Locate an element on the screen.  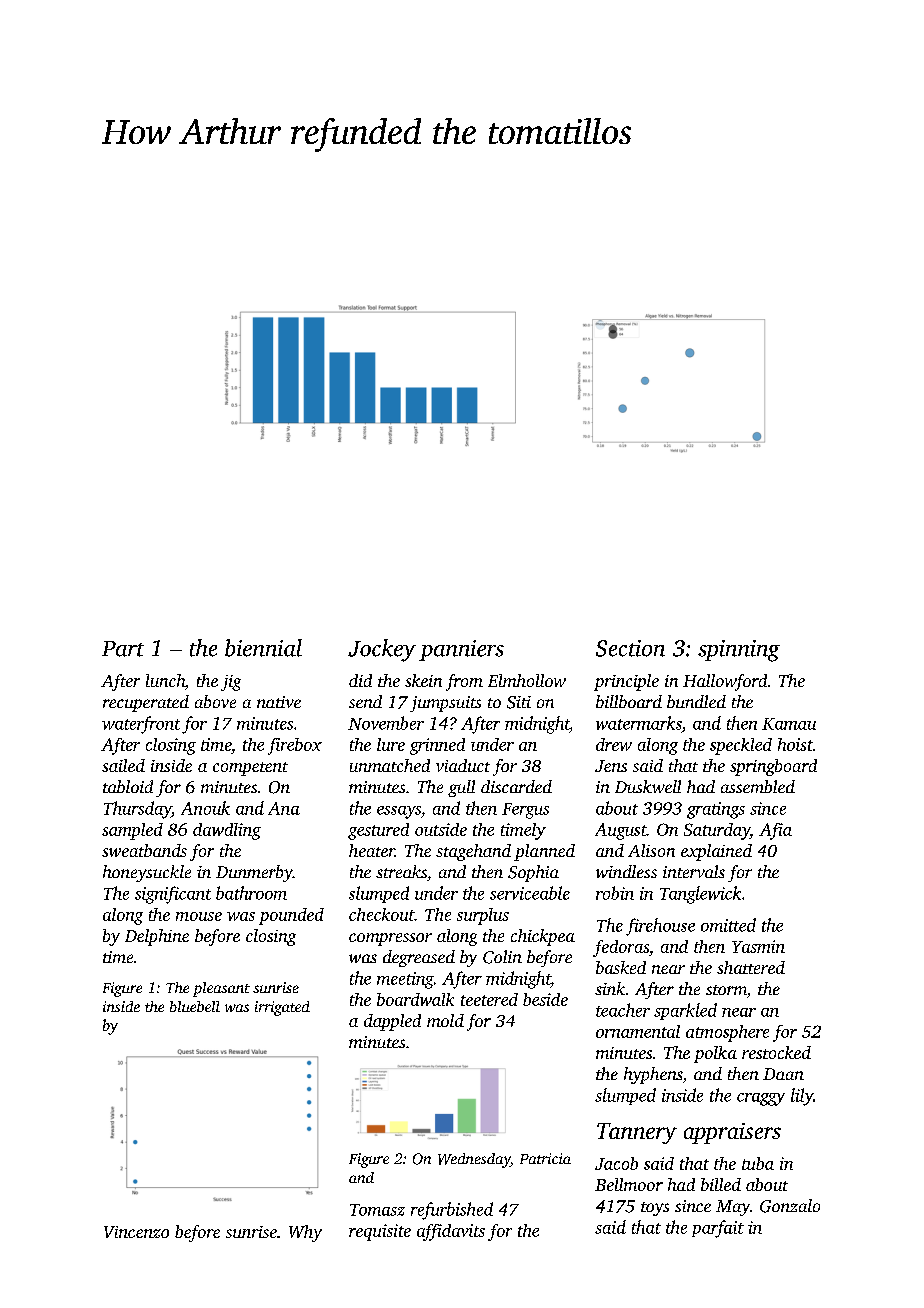
Tanglewick is located at coordinates (700, 895).
